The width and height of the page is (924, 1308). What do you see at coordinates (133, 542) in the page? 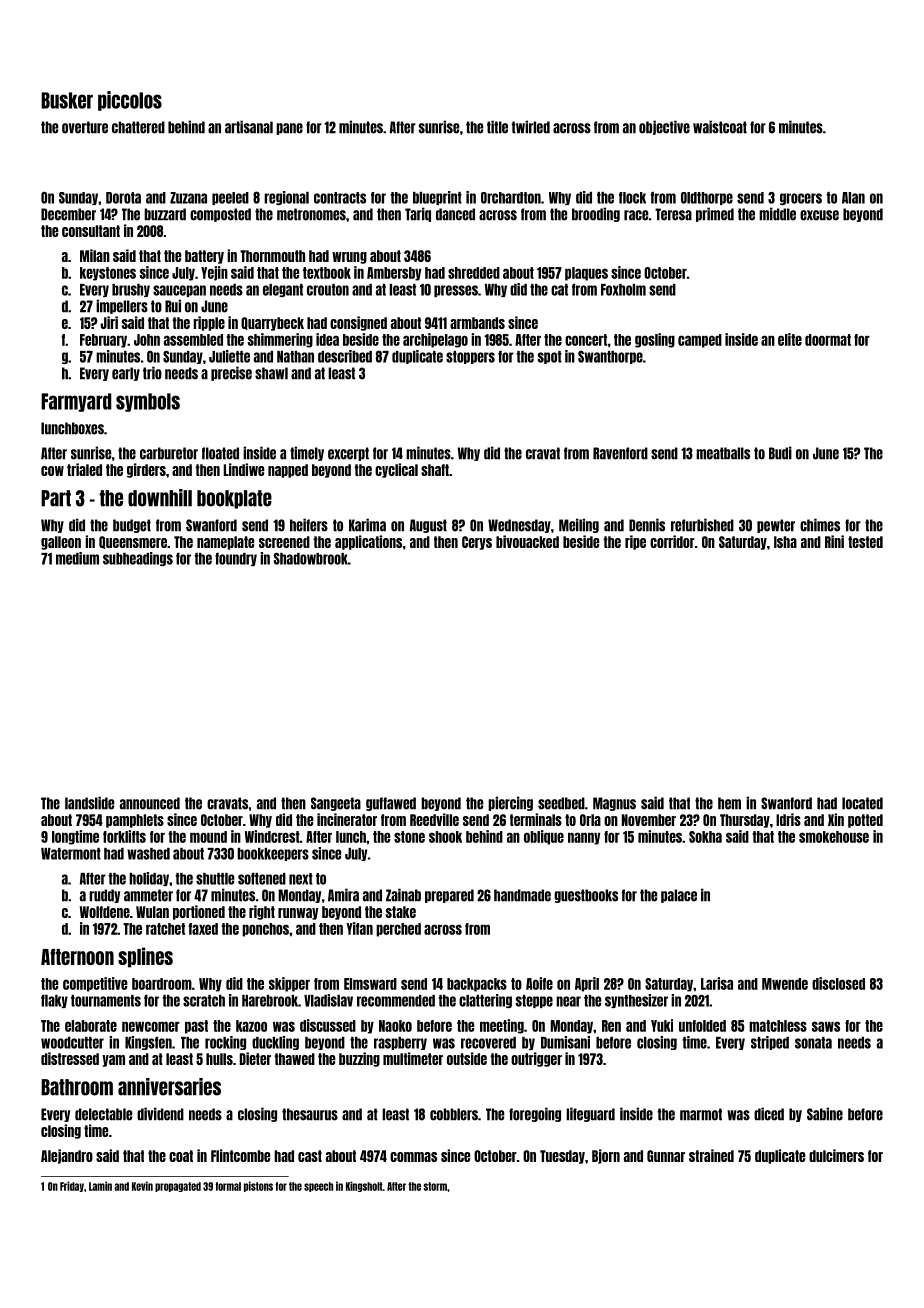
I see `Queensmere` at bounding box center [133, 542].
